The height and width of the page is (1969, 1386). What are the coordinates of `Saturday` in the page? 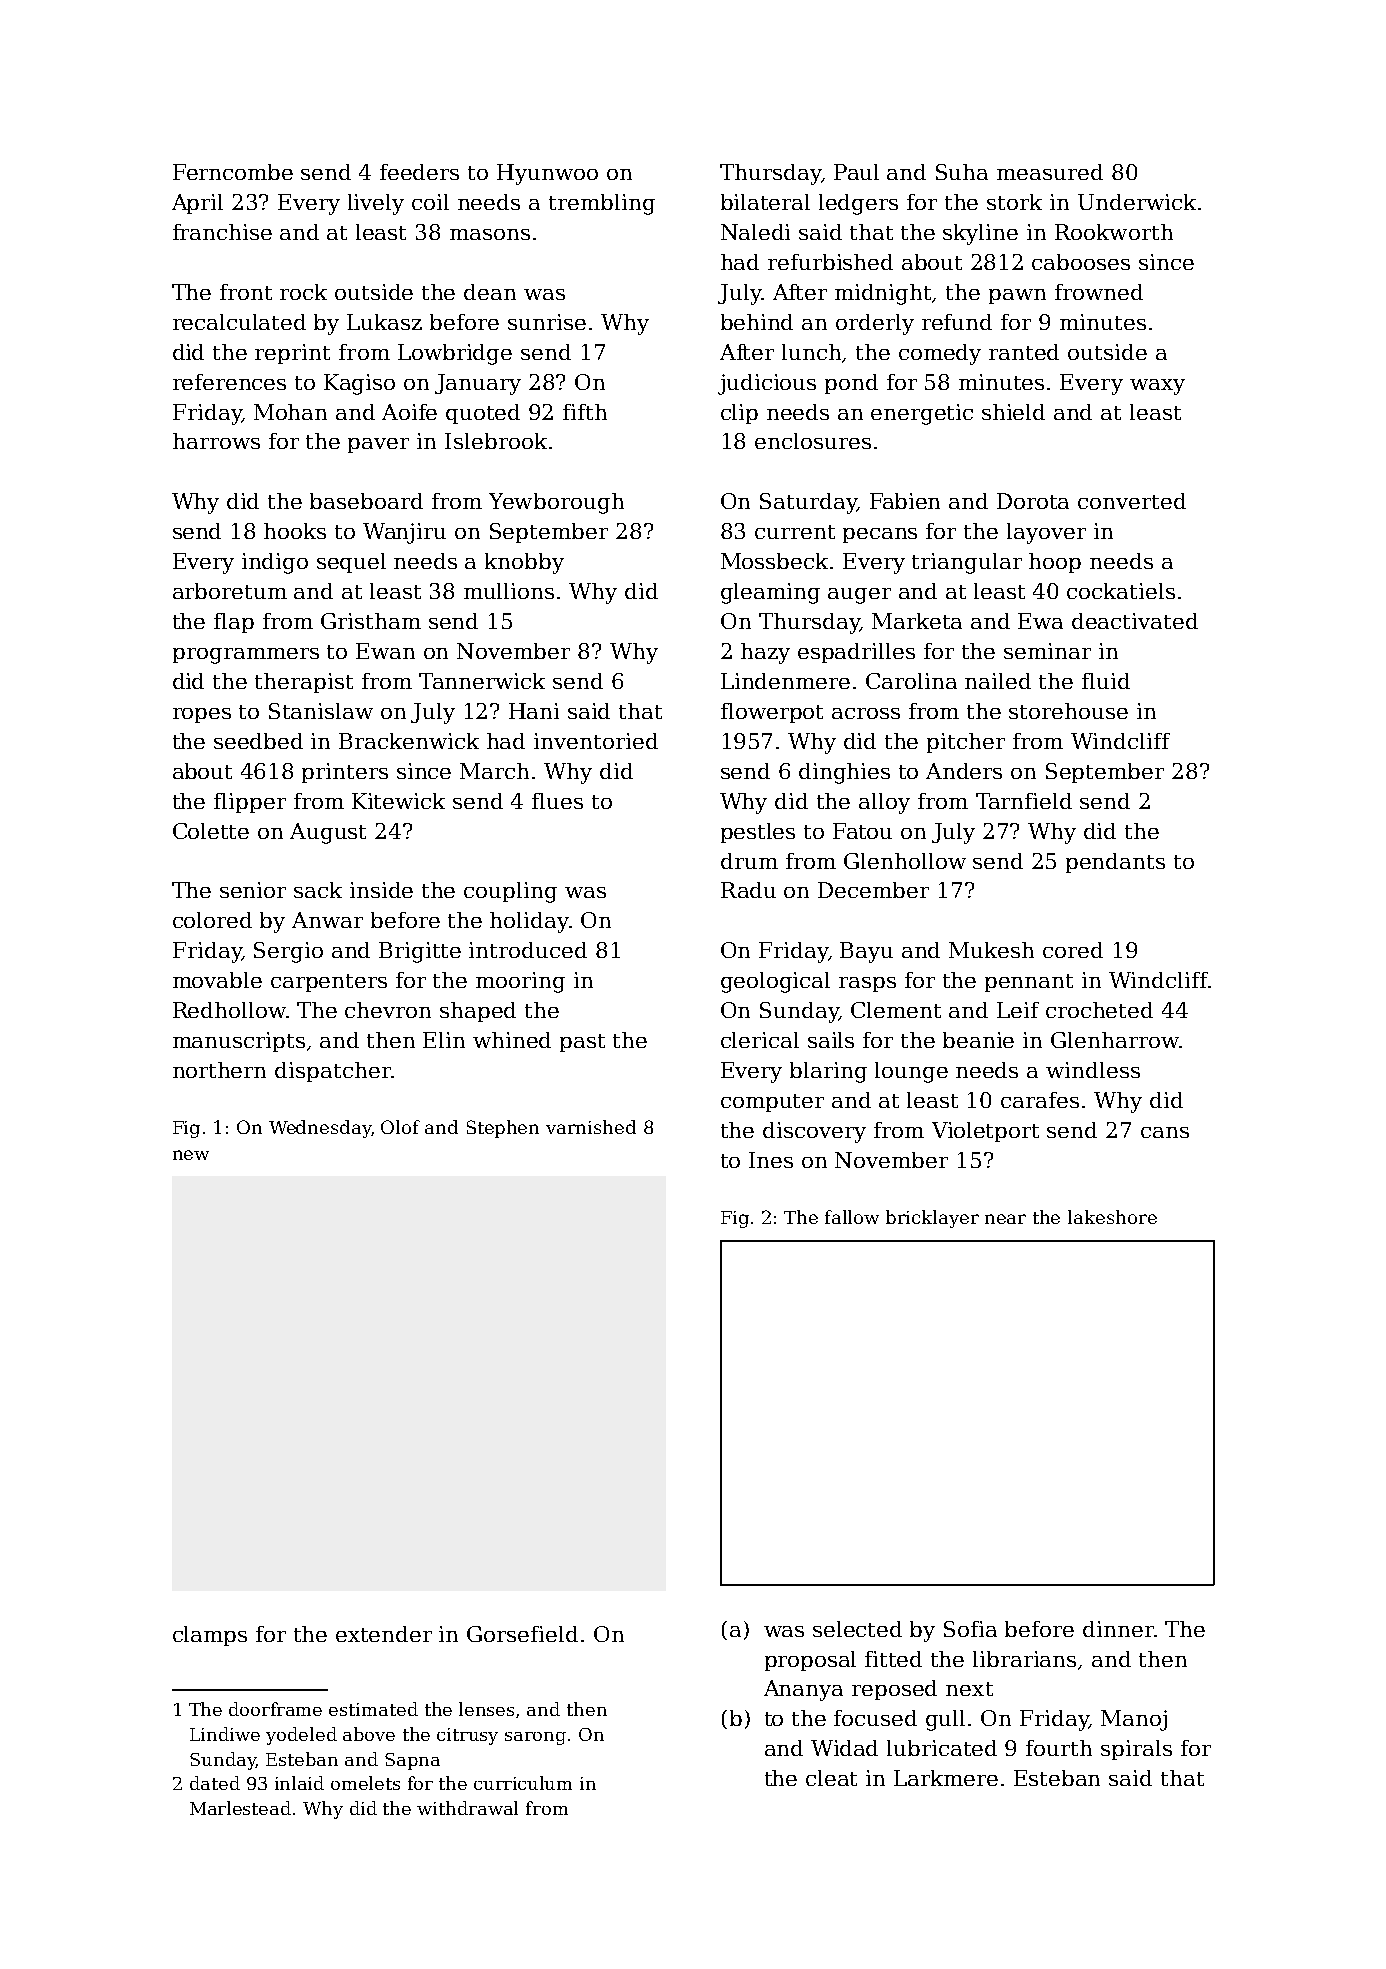 It's located at (808, 503).
